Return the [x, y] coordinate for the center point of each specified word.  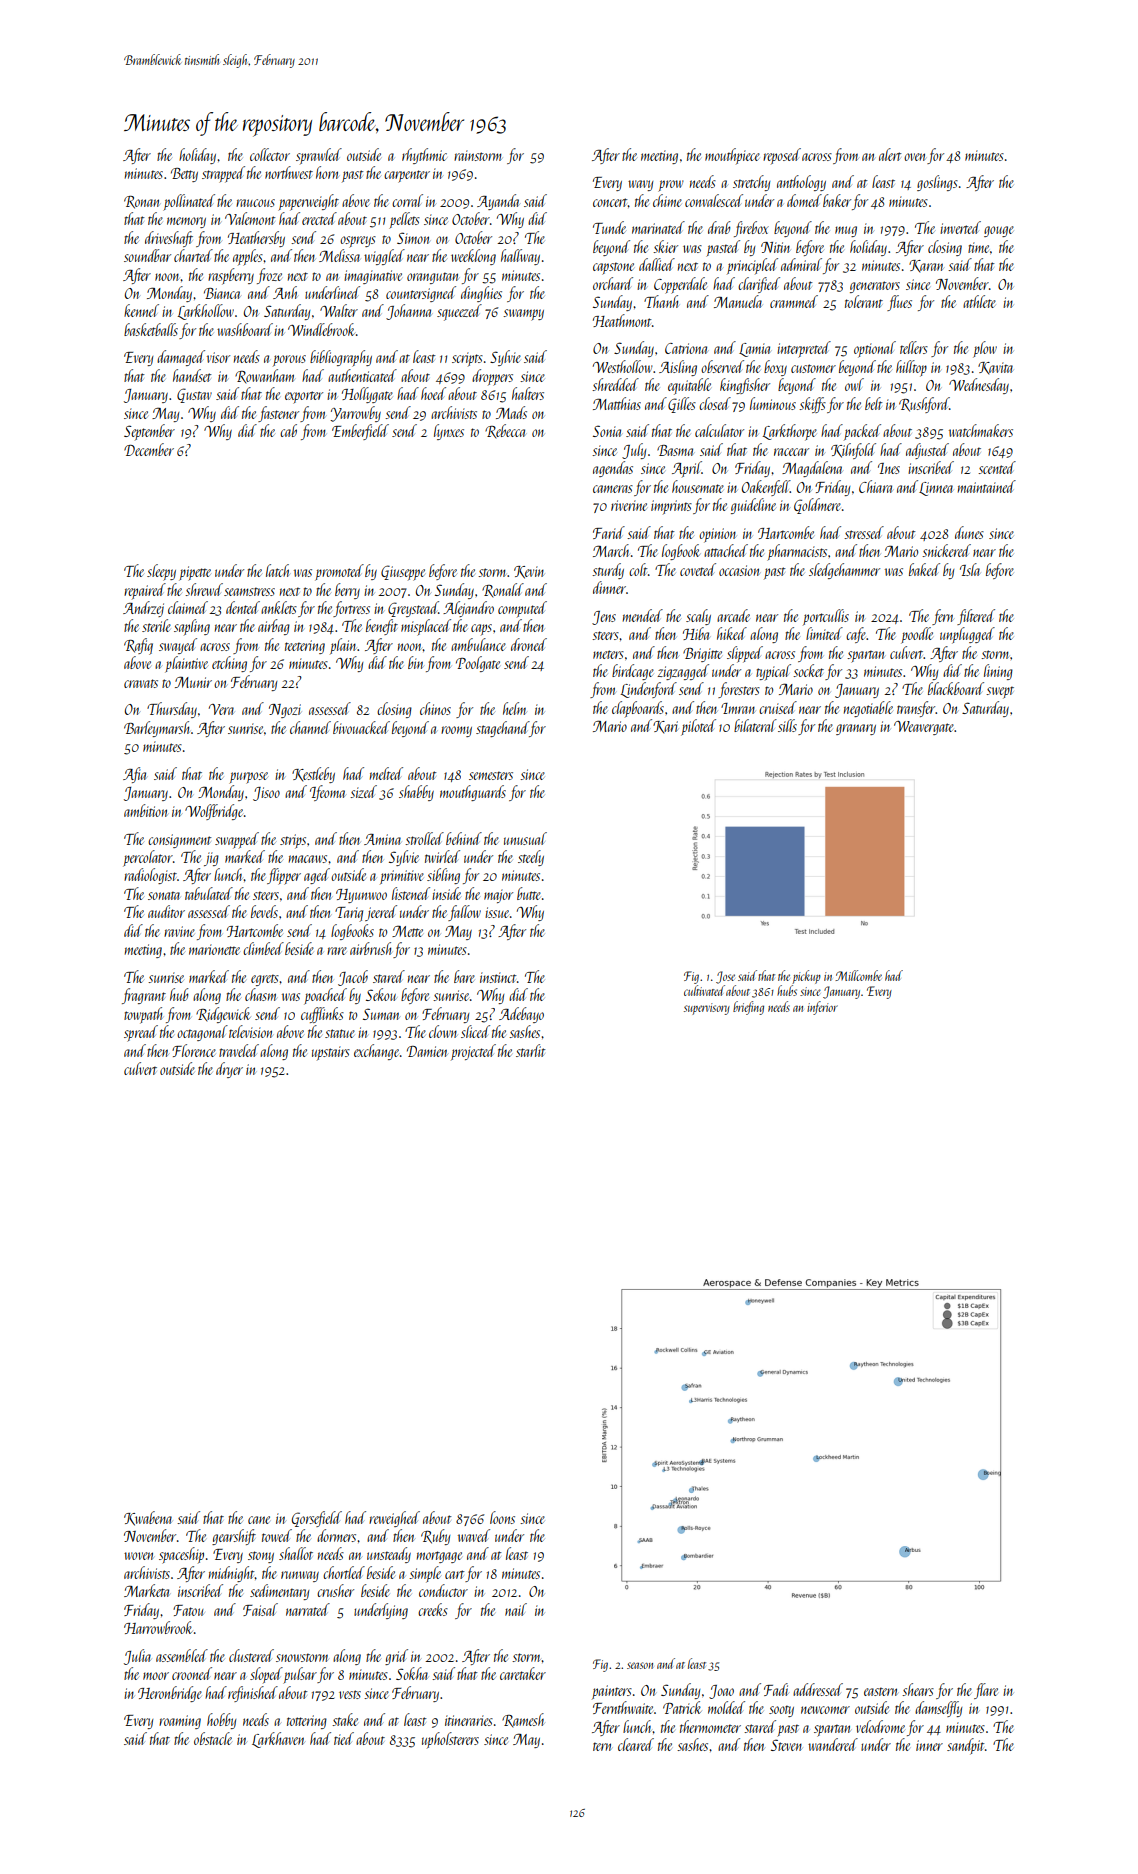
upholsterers [450, 1740]
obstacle [213, 1738]
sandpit [966, 1746]
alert [890, 154]
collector [270, 154]
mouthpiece [732, 156]
